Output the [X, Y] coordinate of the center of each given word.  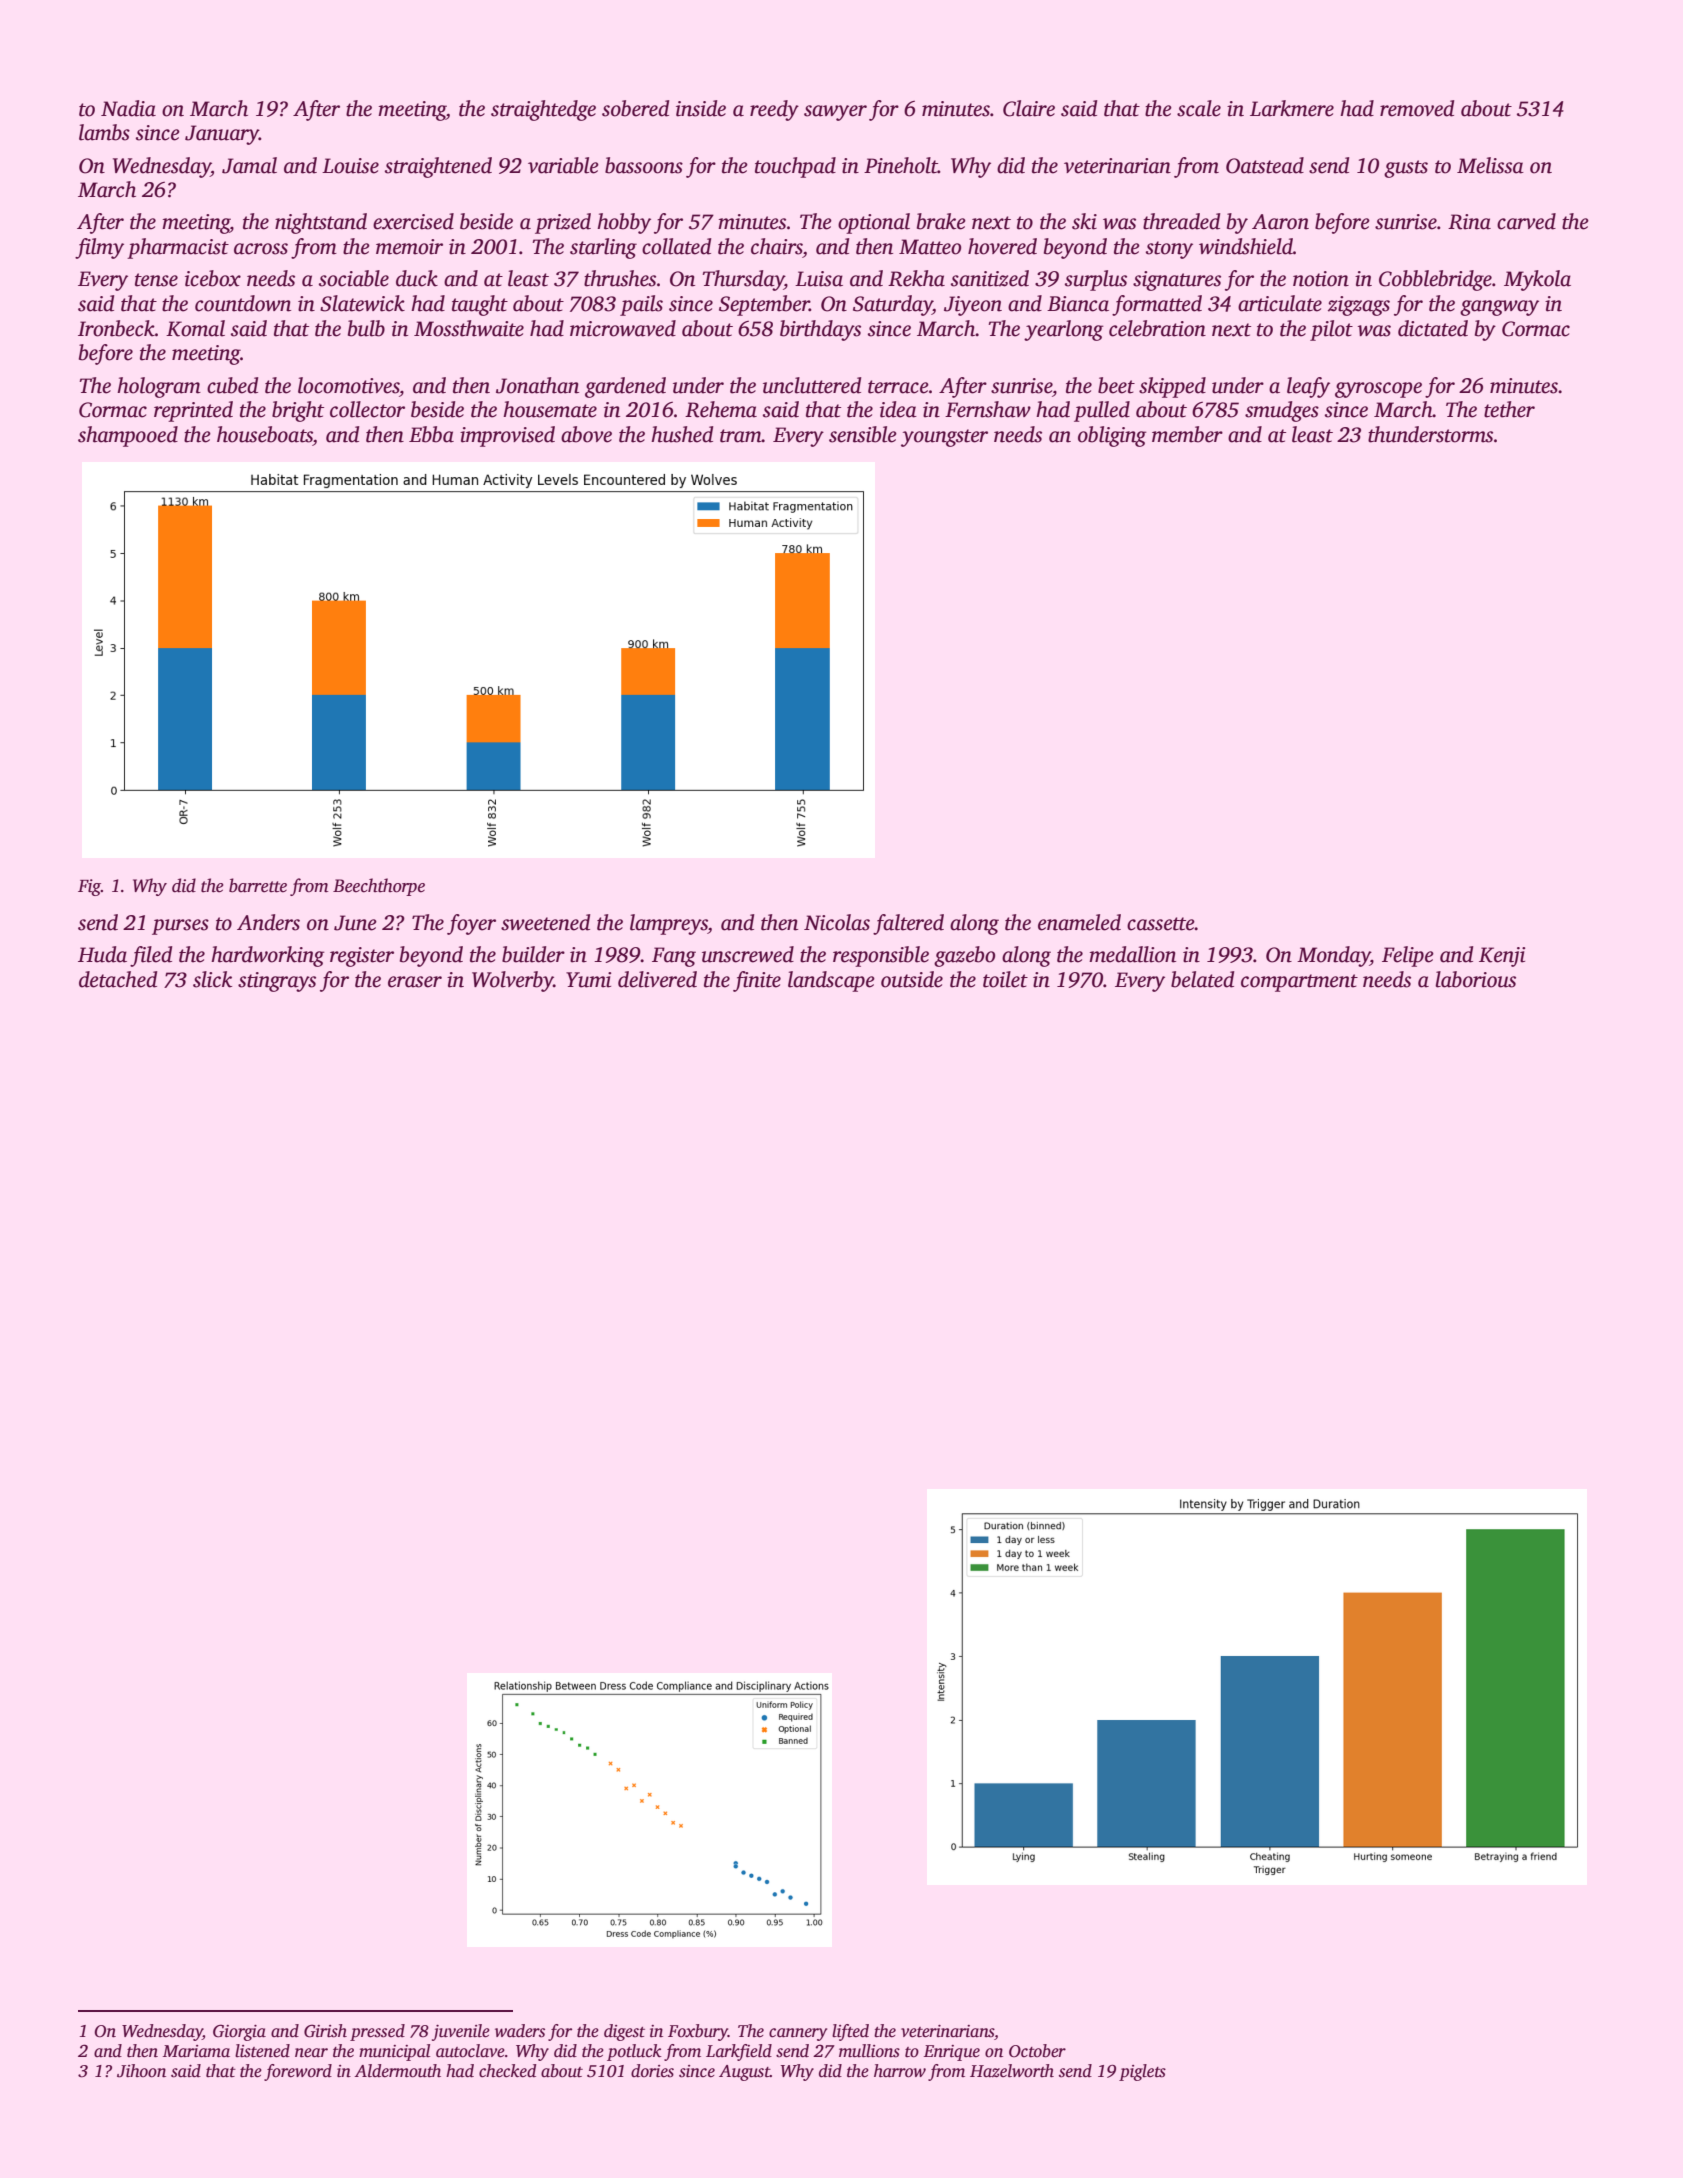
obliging [1112, 436]
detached [118, 979]
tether [1509, 409]
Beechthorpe [379, 887]
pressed [377, 2032]
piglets [1142, 2072]
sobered [635, 108]
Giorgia [239, 2032]
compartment [1299, 983]
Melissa [1490, 165]
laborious [1475, 979]
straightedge [543, 110]
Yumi [588, 980]
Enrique [952, 2053]
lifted [850, 2032]
